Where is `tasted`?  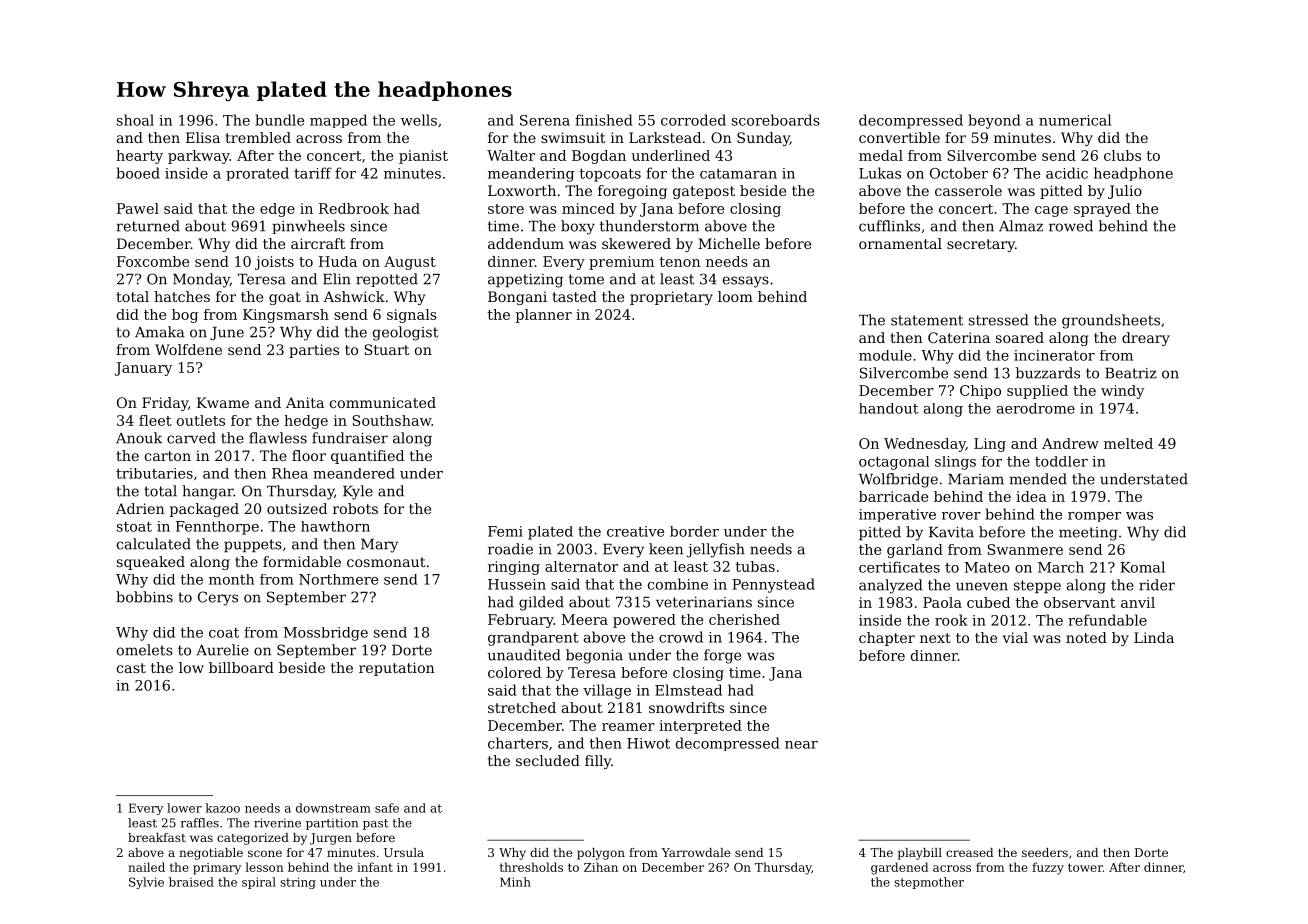
tasted is located at coordinates (574, 296).
